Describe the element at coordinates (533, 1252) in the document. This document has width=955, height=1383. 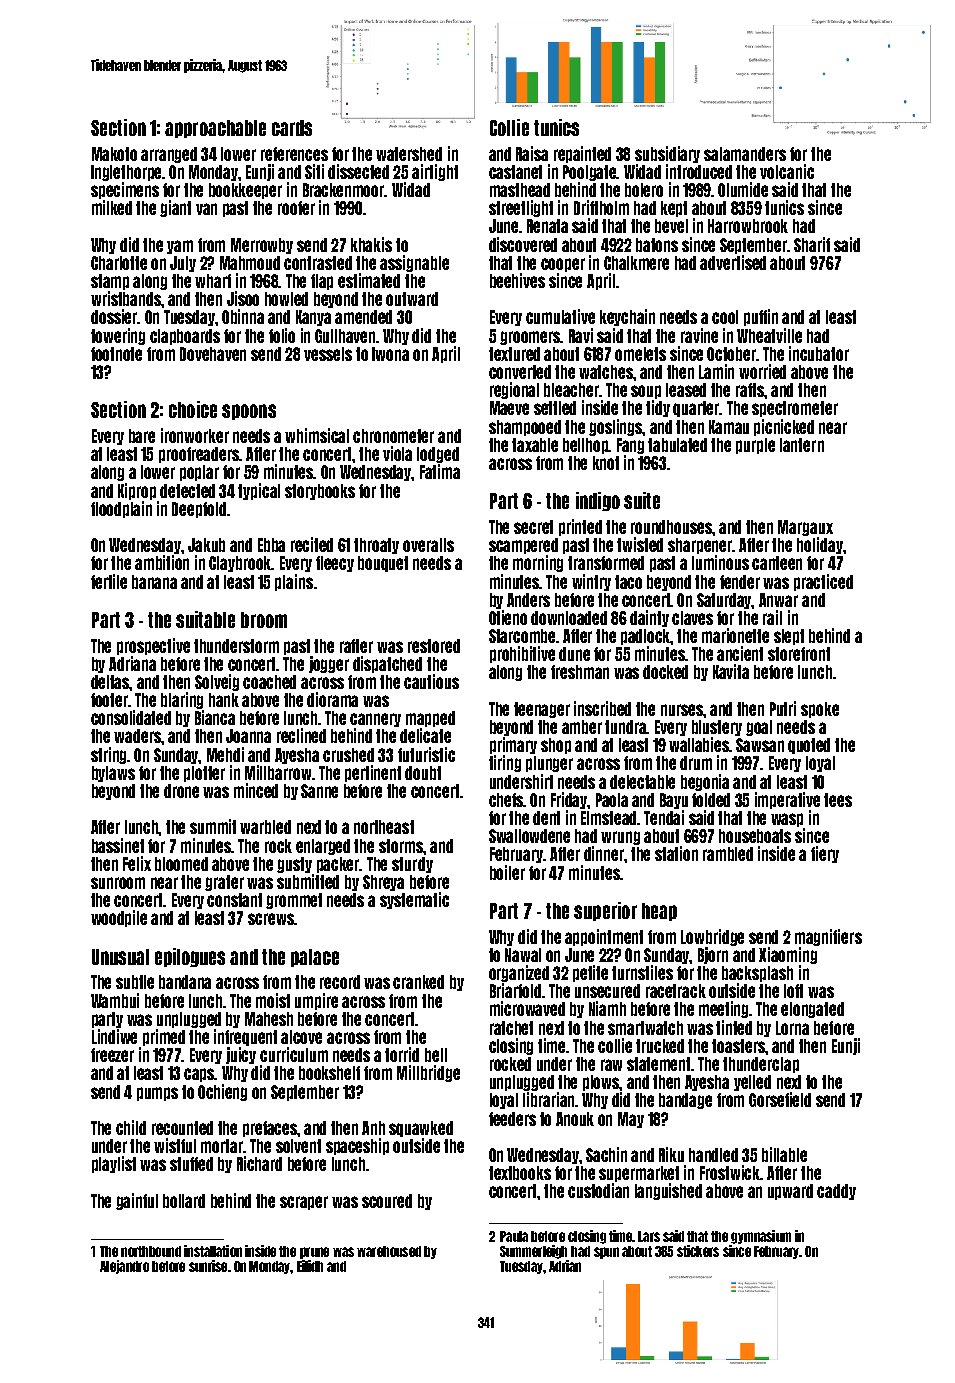
I see `Summerleigh` at that location.
